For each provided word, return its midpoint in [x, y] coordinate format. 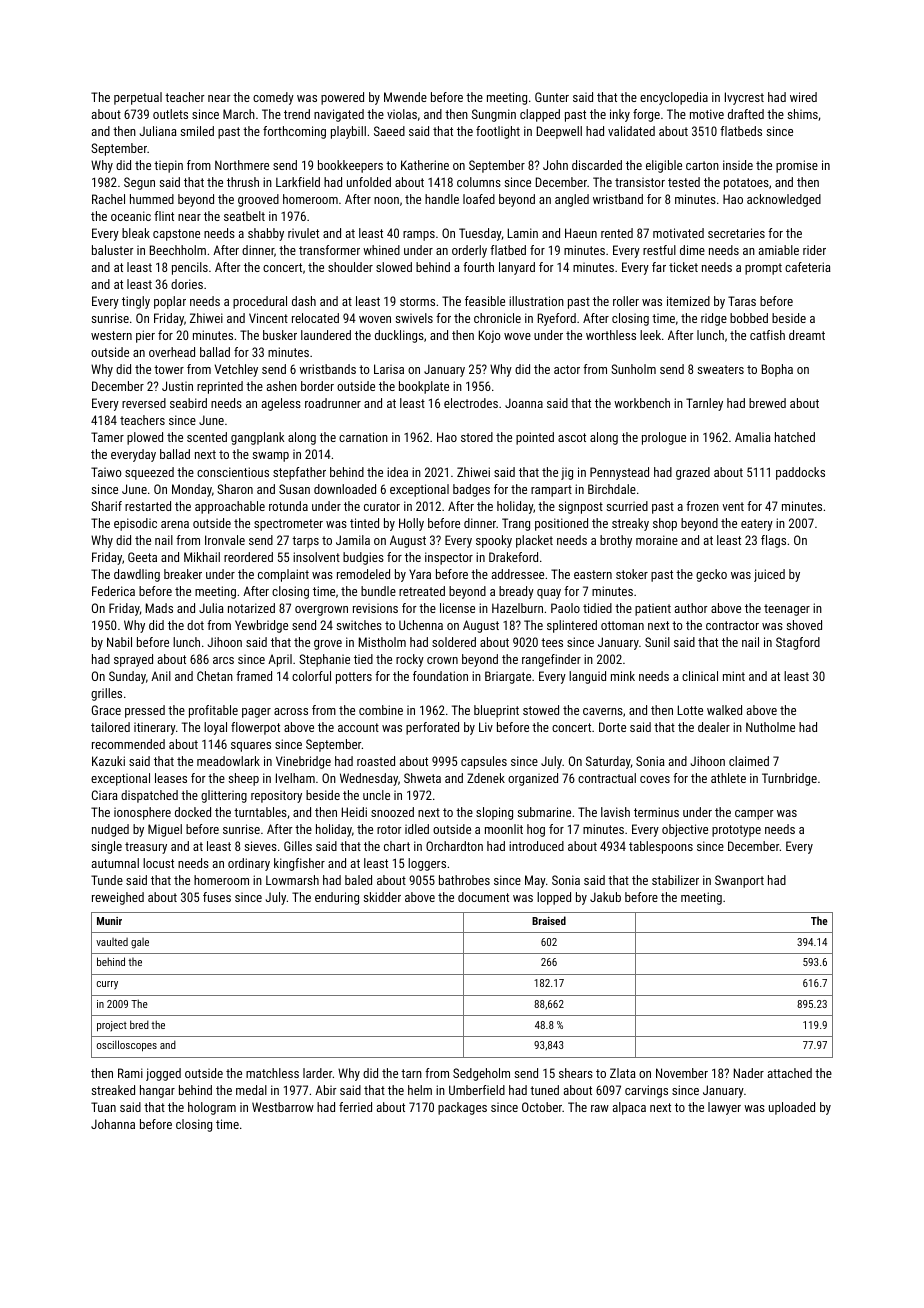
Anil [161, 676]
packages [462, 1108]
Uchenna [421, 625]
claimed [749, 761]
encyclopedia [674, 98]
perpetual [138, 98]
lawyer [724, 1108]
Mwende [405, 97]
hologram [212, 1108]
